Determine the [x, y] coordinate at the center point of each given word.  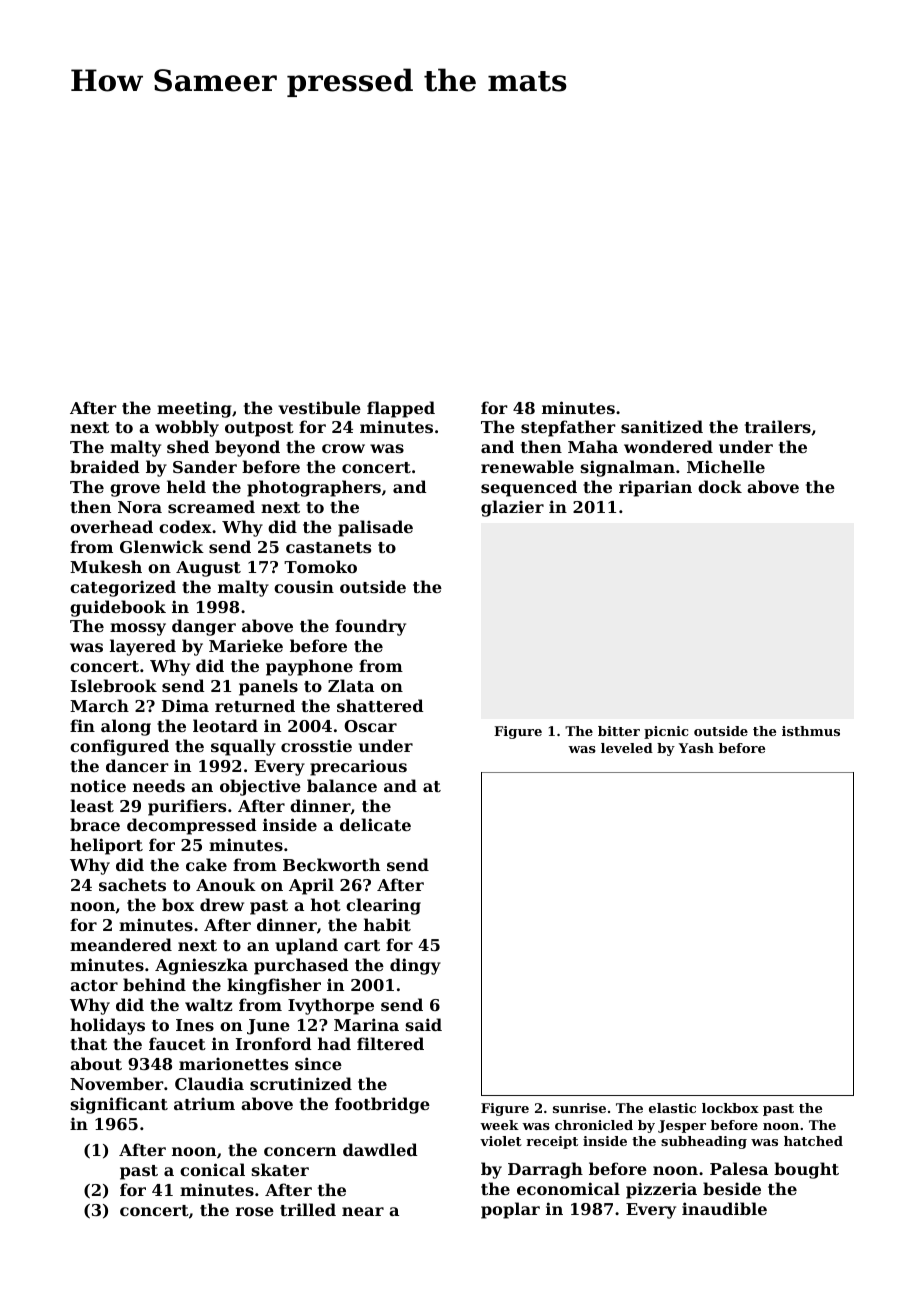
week [499, 1125]
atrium [204, 1103]
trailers [778, 426]
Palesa [739, 1168]
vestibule [319, 407]
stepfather [568, 428]
